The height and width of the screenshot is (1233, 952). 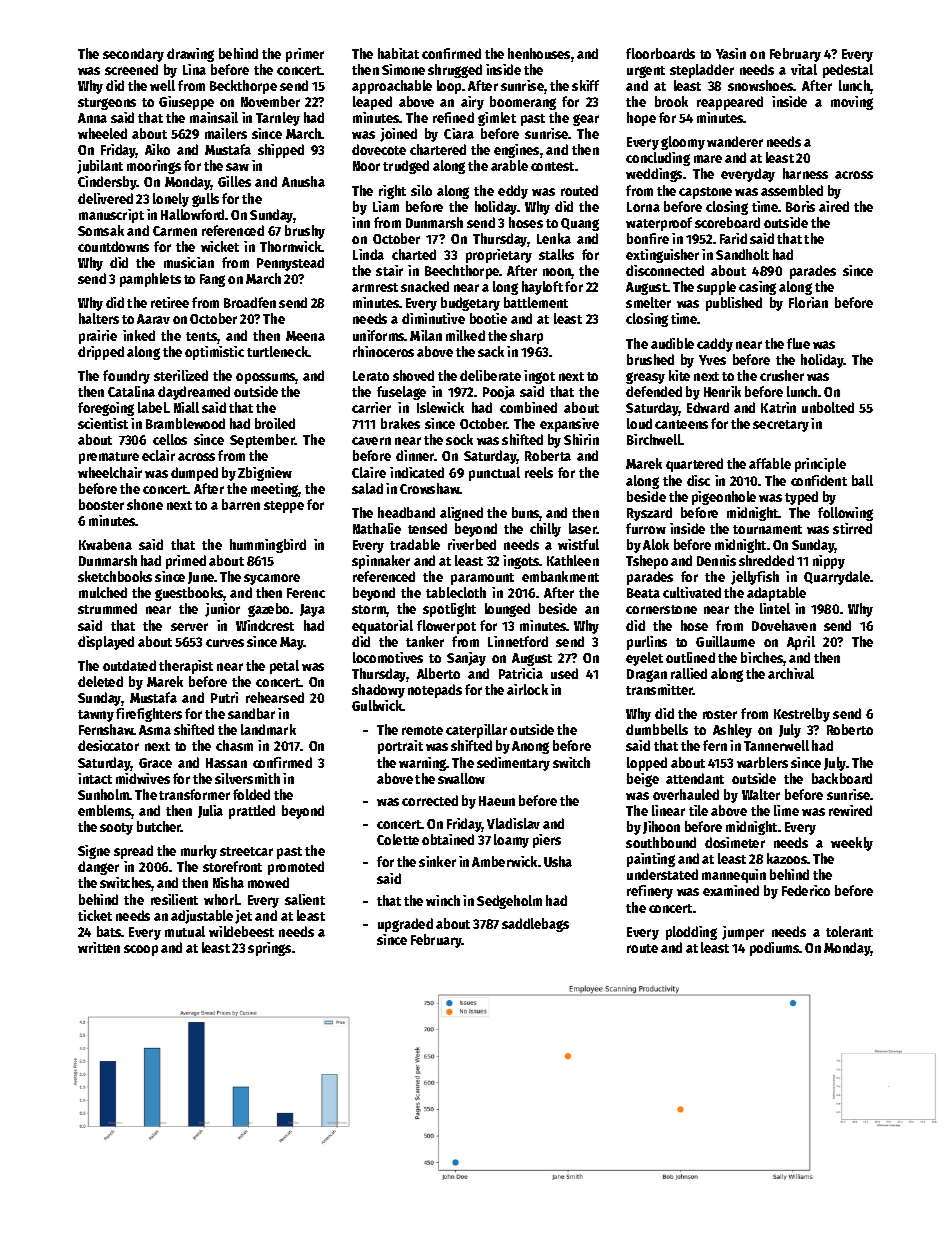 What do you see at coordinates (731, 53) in the screenshot?
I see `Yasin` at bounding box center [731, 53].
